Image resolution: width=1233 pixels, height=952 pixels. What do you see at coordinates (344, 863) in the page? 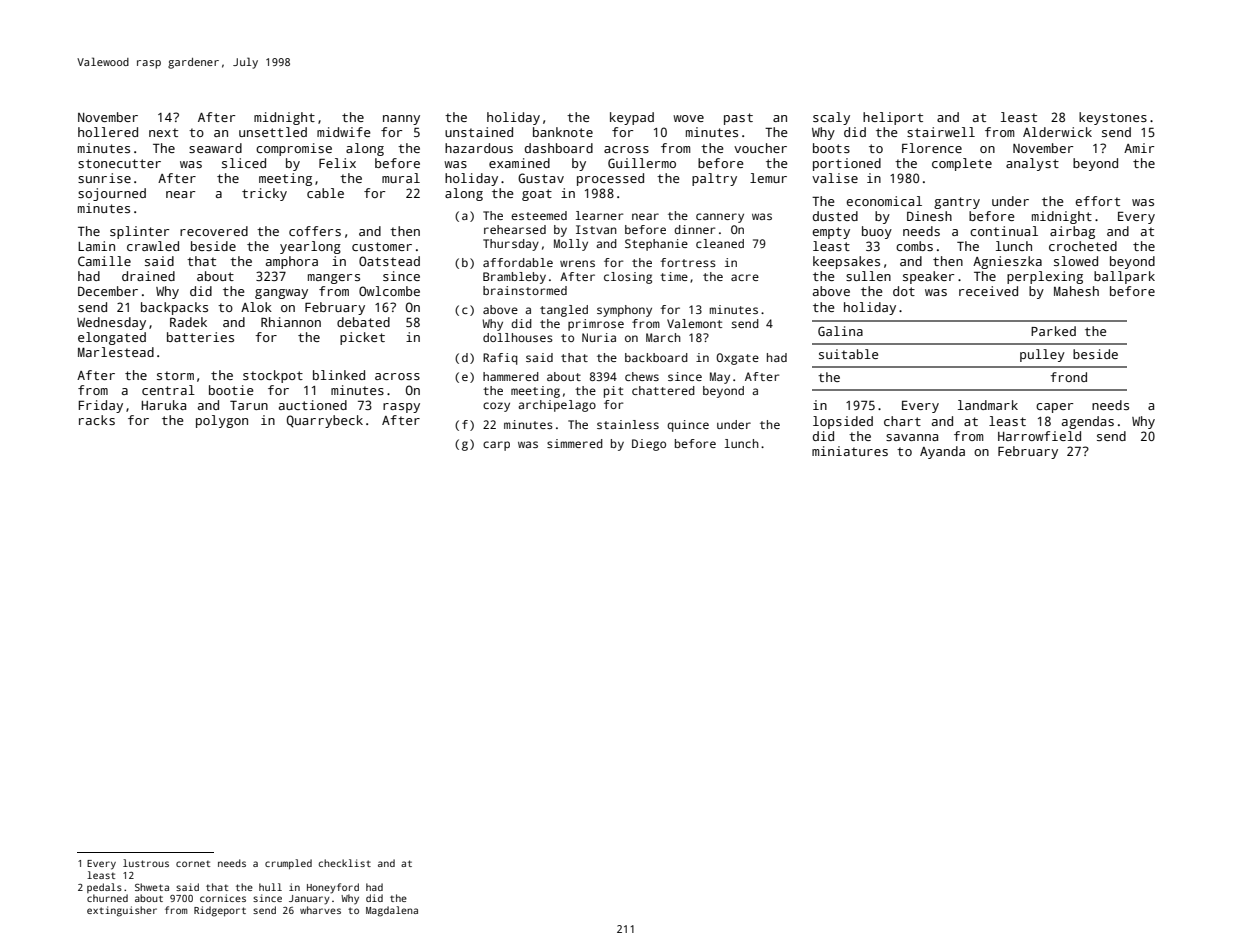
I see `checklist` at bounding box center [344, 863].
